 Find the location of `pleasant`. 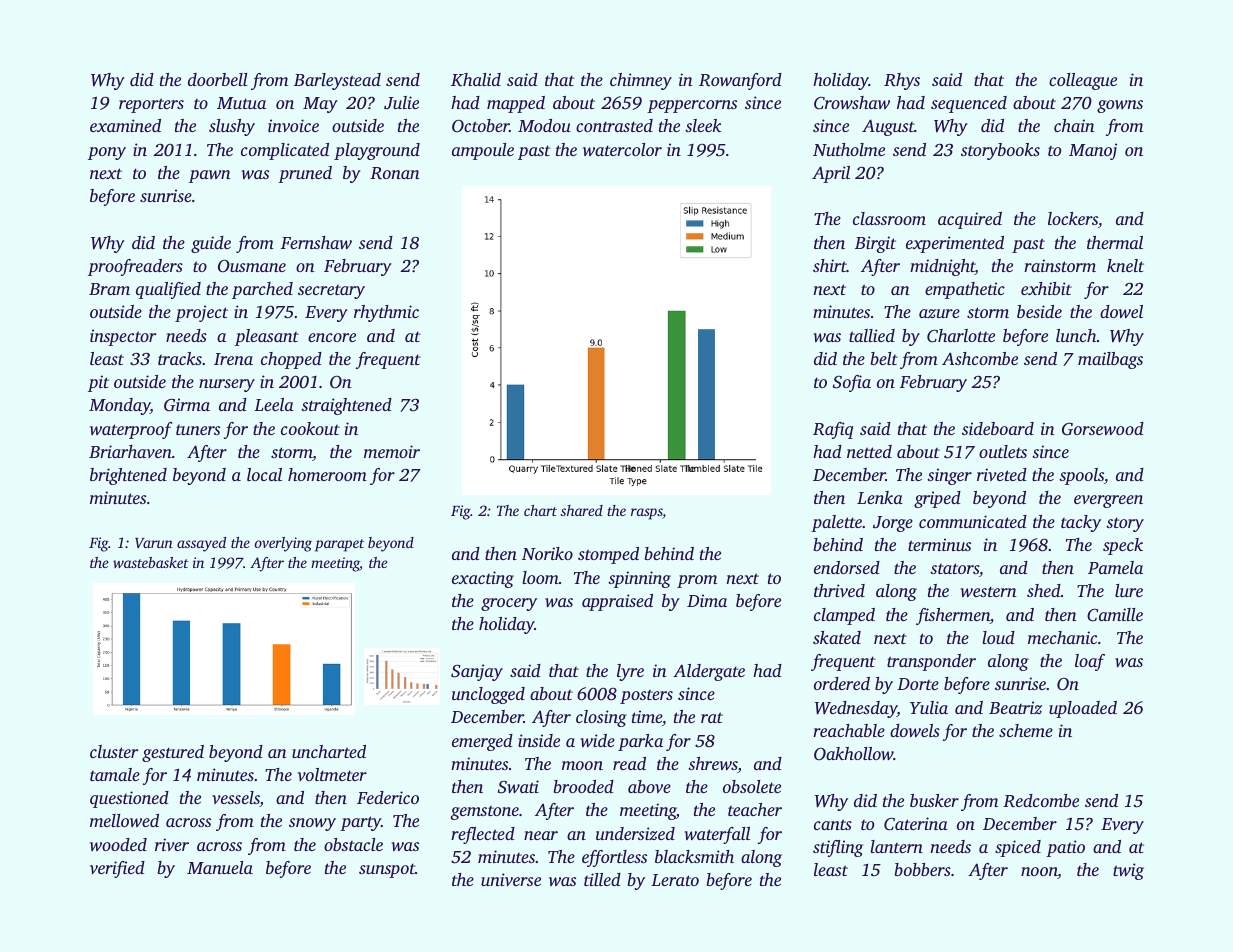

pleasant is located at coordinates (267, 337).
